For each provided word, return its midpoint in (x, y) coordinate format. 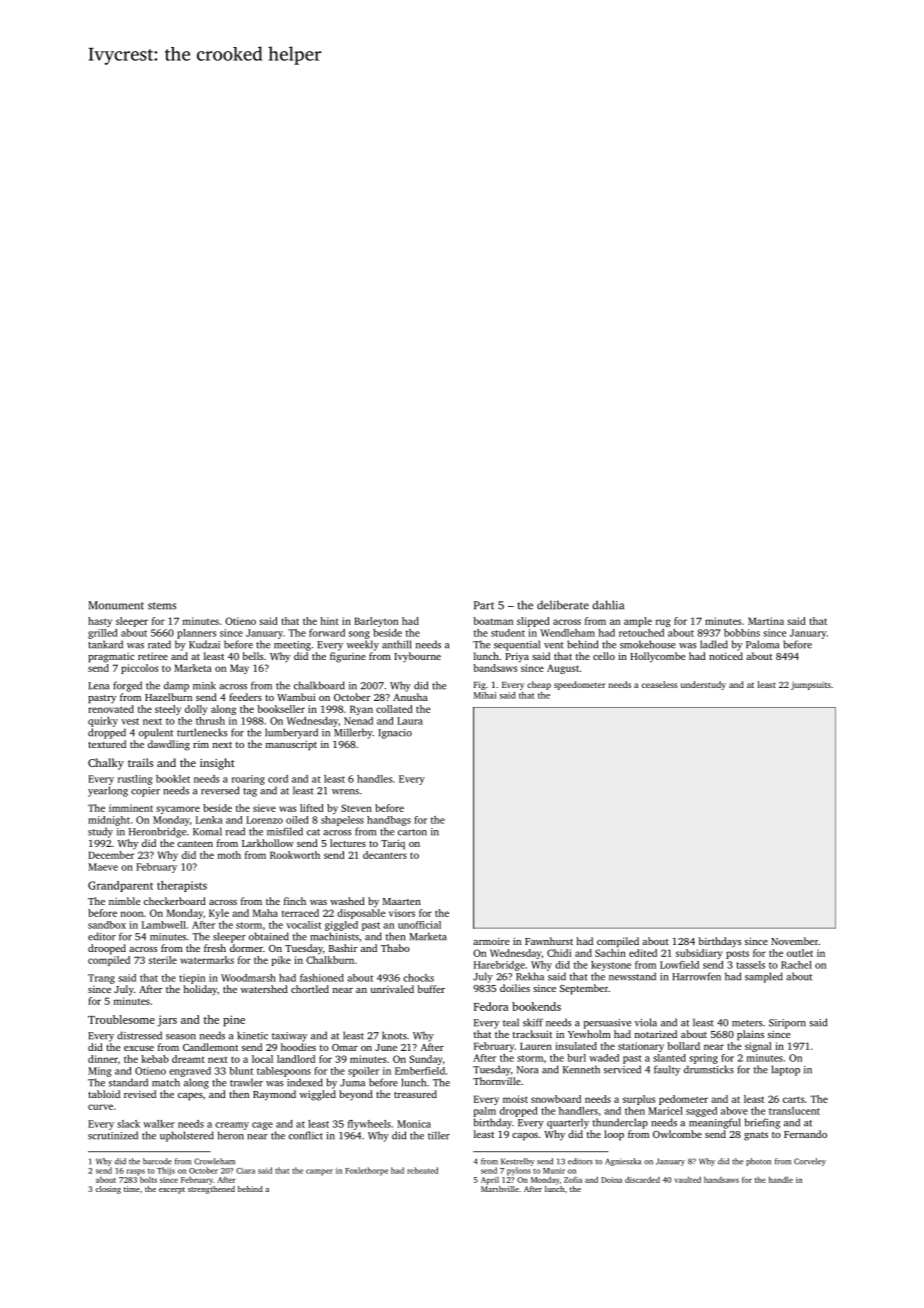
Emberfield (420, 1071)
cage (262, 1126)
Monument (116, 605)
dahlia (608, 605)
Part (484, 605)
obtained (269, 936)
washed (347, 901)
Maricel (665, 1111)
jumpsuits (811, 685)
